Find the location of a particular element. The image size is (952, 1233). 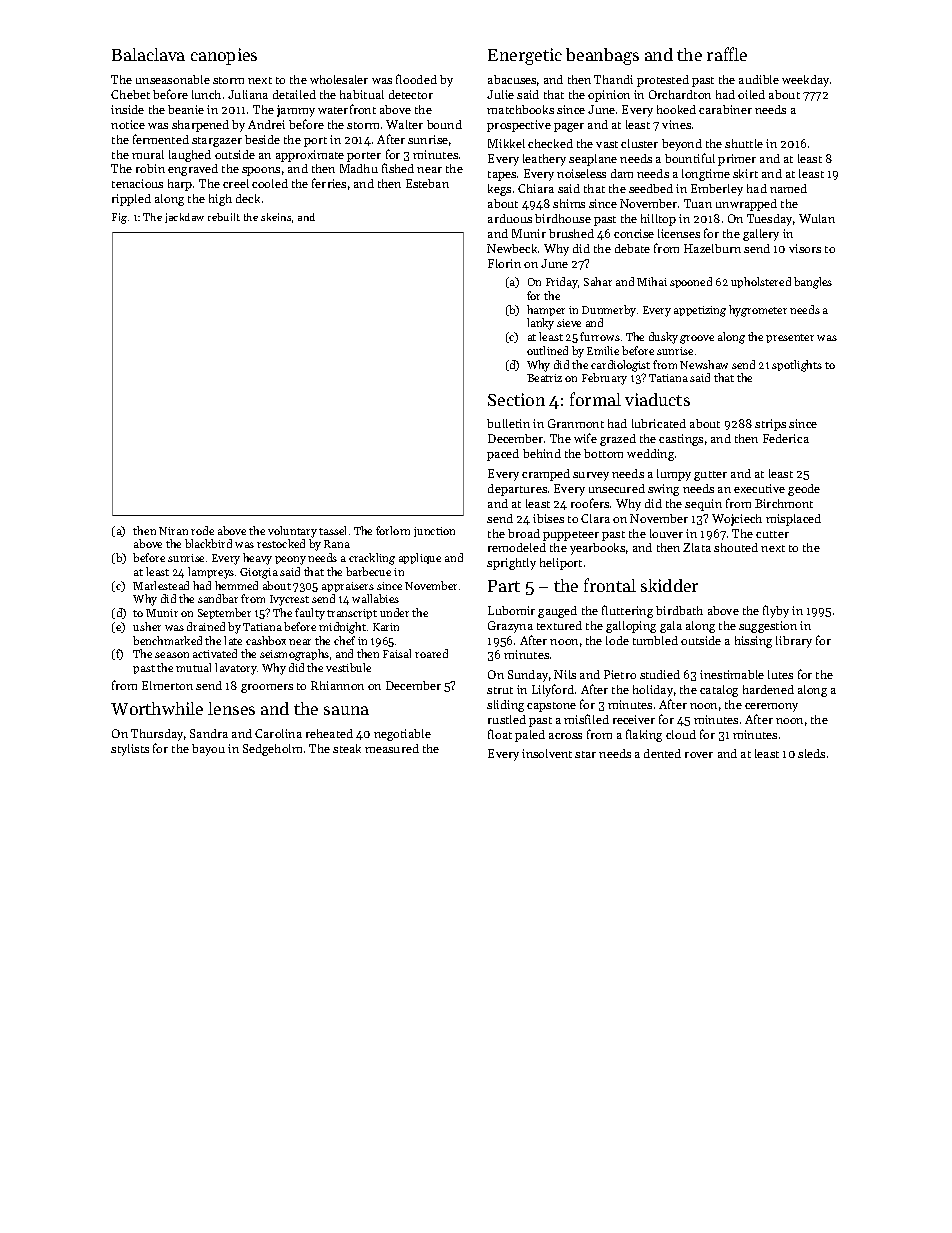

shuttle is located at coordinates (744, 143).
